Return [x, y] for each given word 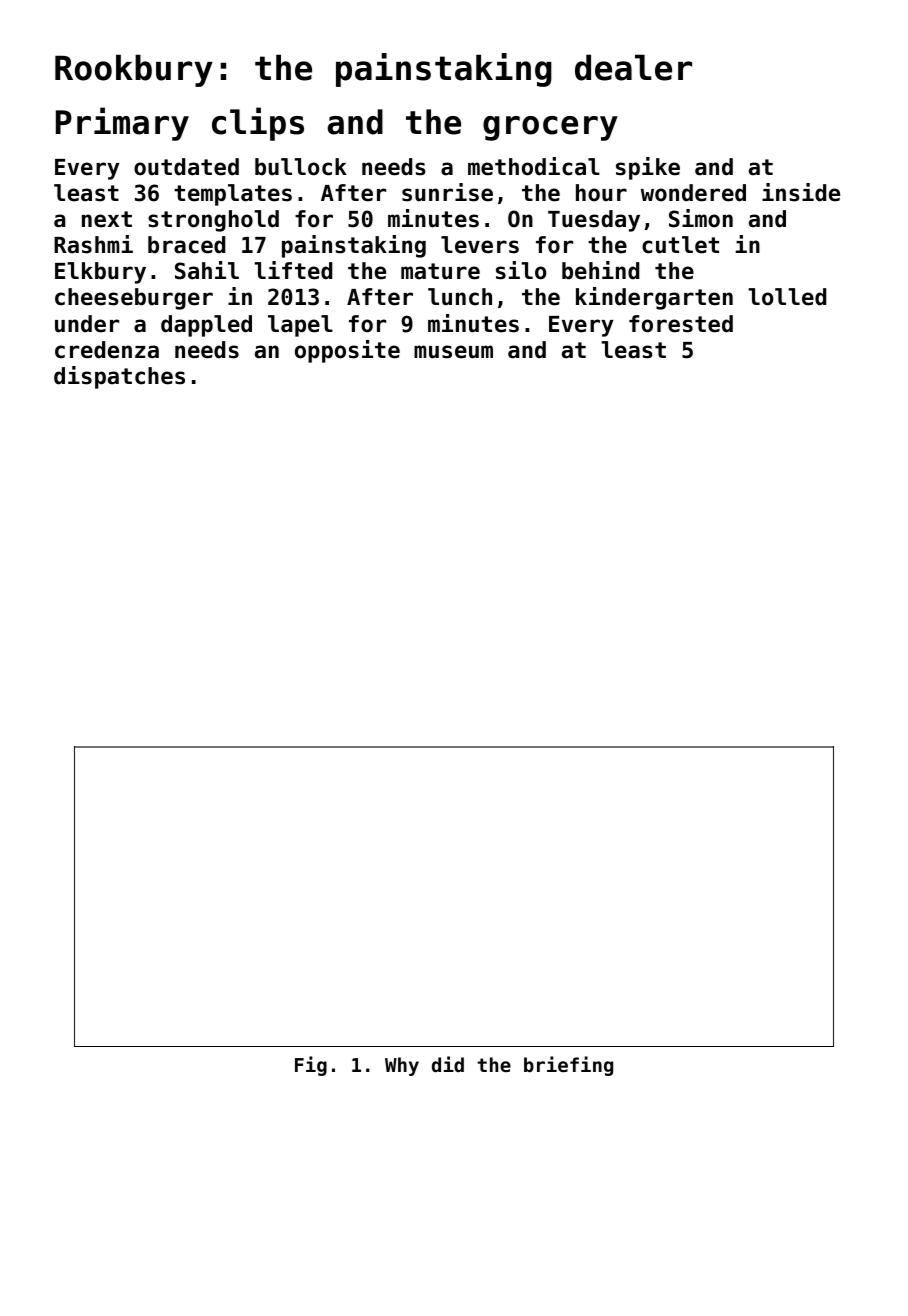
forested [681, 324]
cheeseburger [134, 299]
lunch [460, 297]
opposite [347, 351]
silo [521, 270]
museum [453, 352]
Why [402, 1066]
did [448, 1064]
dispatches [119, 377]
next [107, 219]
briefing [568, 1066]
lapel [300, 326]
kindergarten [654, 298]
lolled [787, 297]
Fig [311, 1066]
